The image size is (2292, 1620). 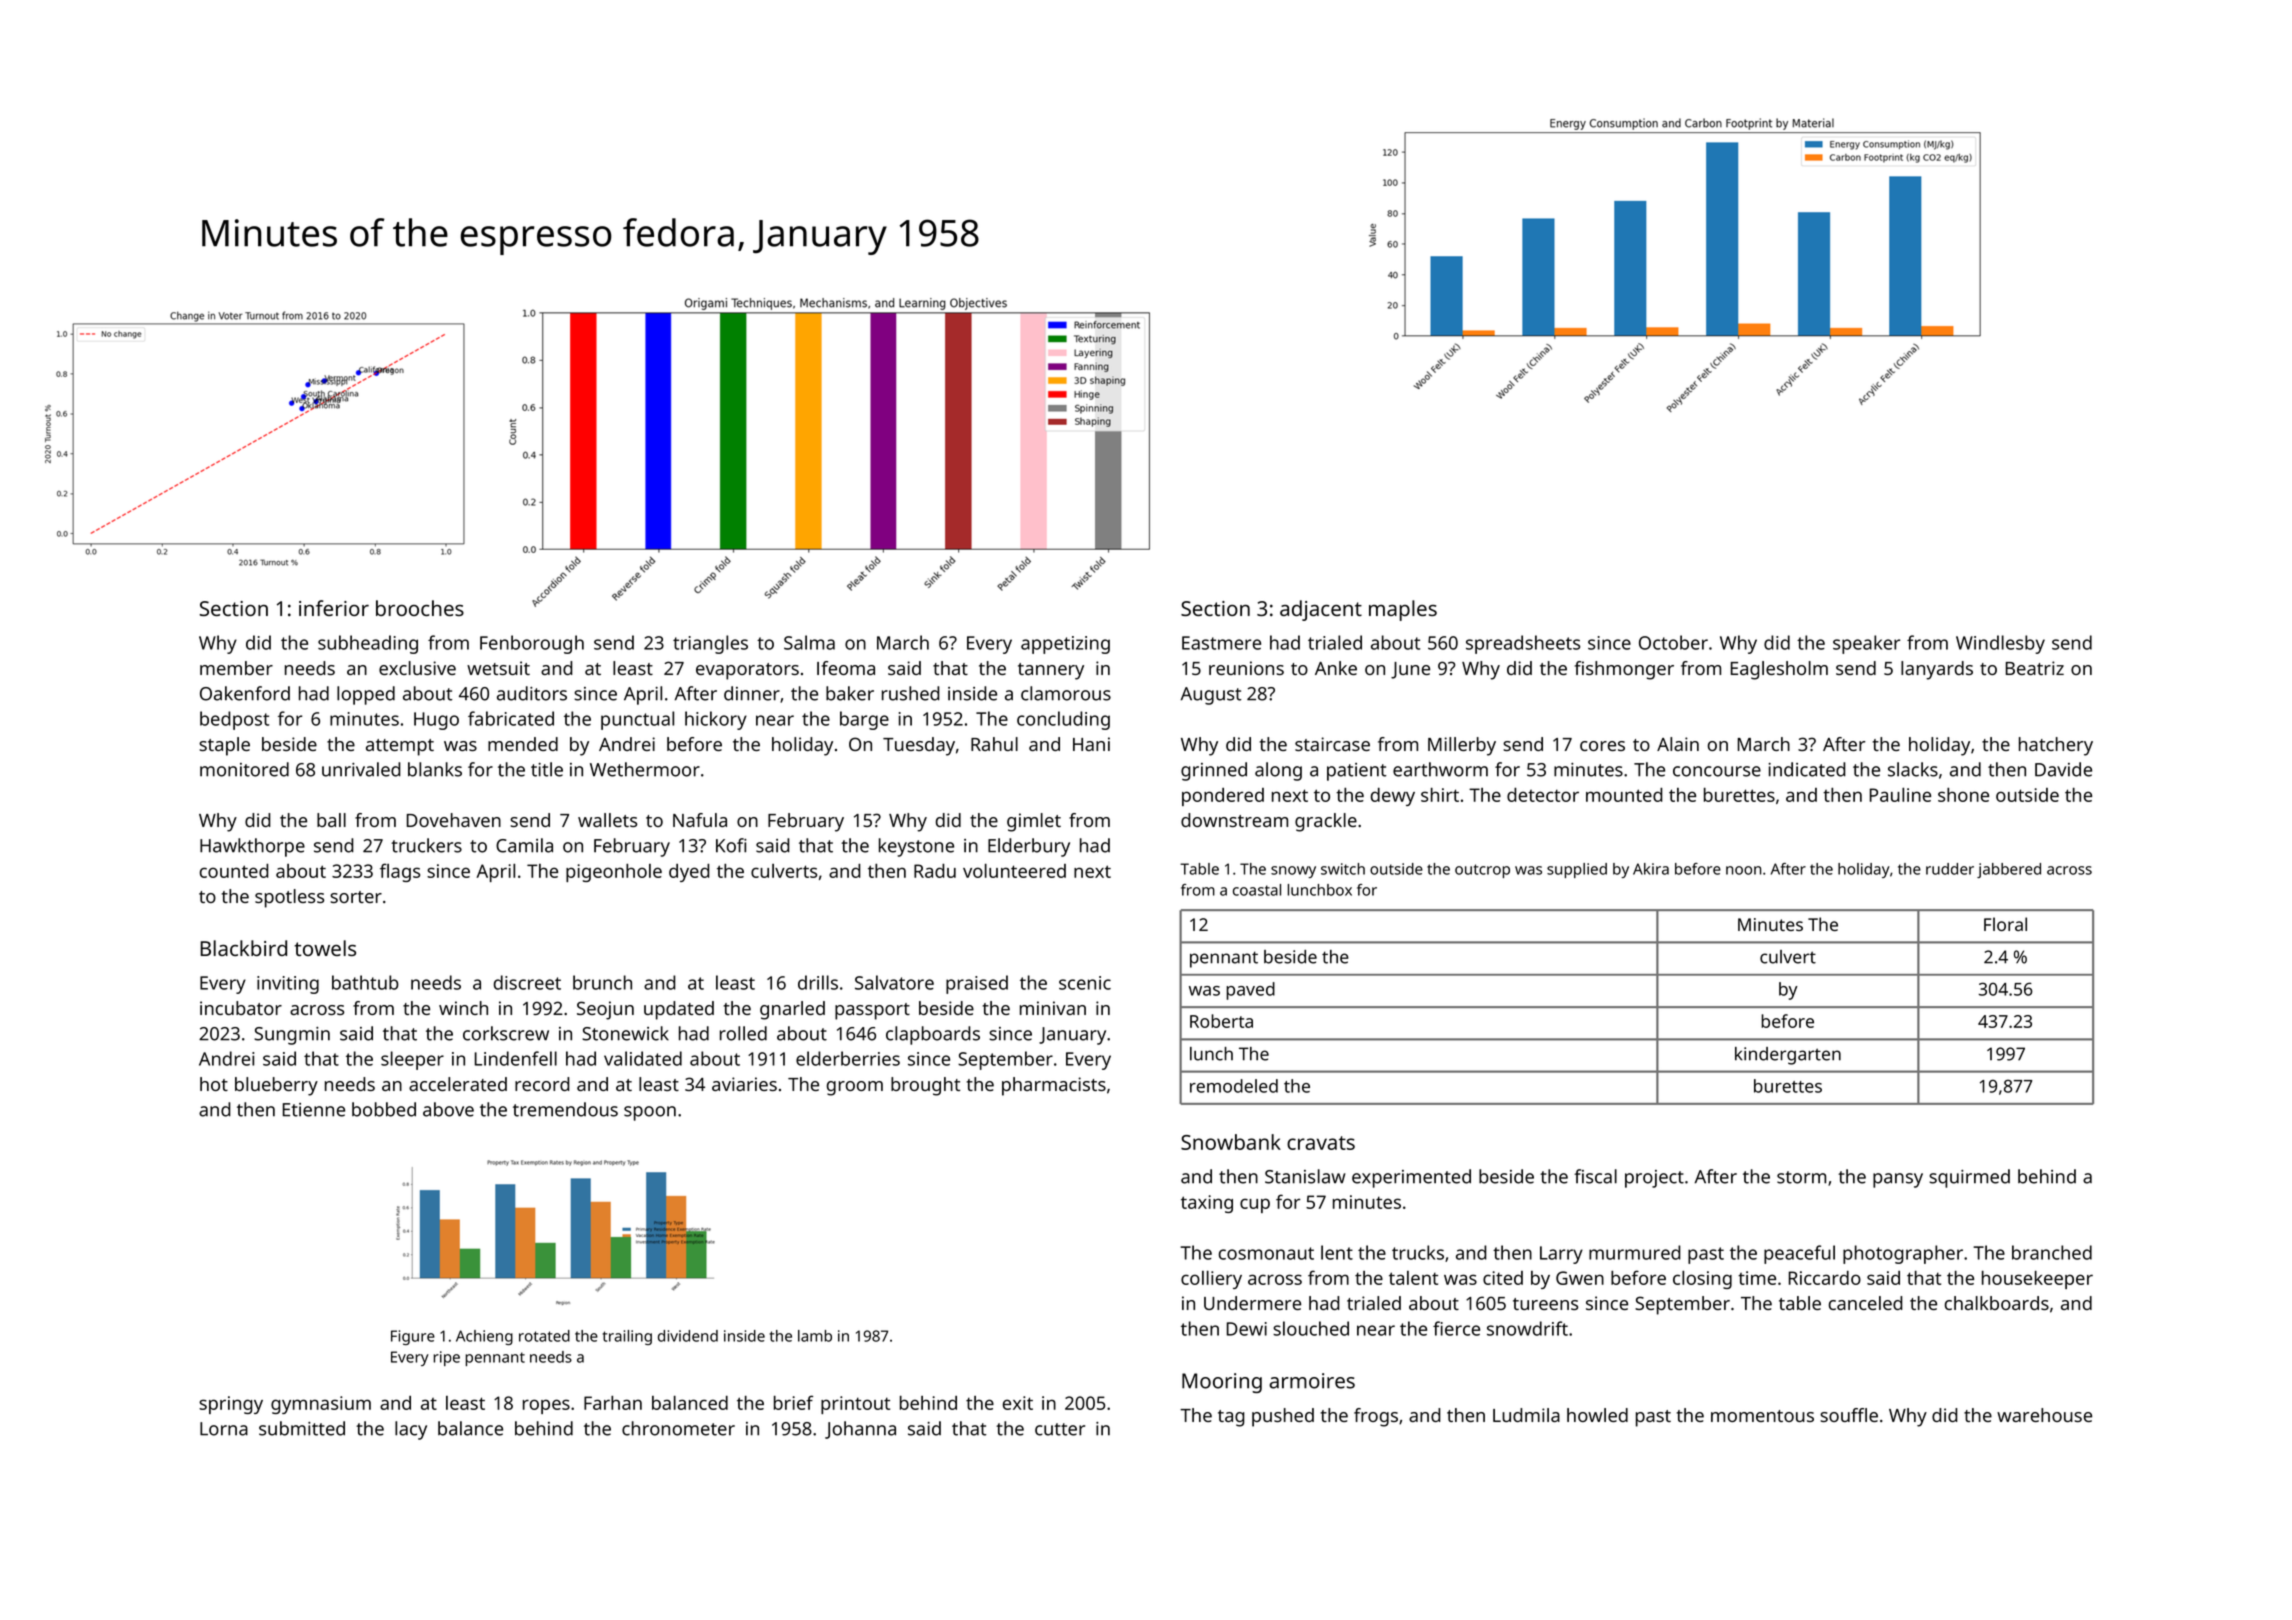 What do you see at coordinates (1266, 1253) in the page?
I see `cosmonaut` at bounding box center [1266, 1253].
